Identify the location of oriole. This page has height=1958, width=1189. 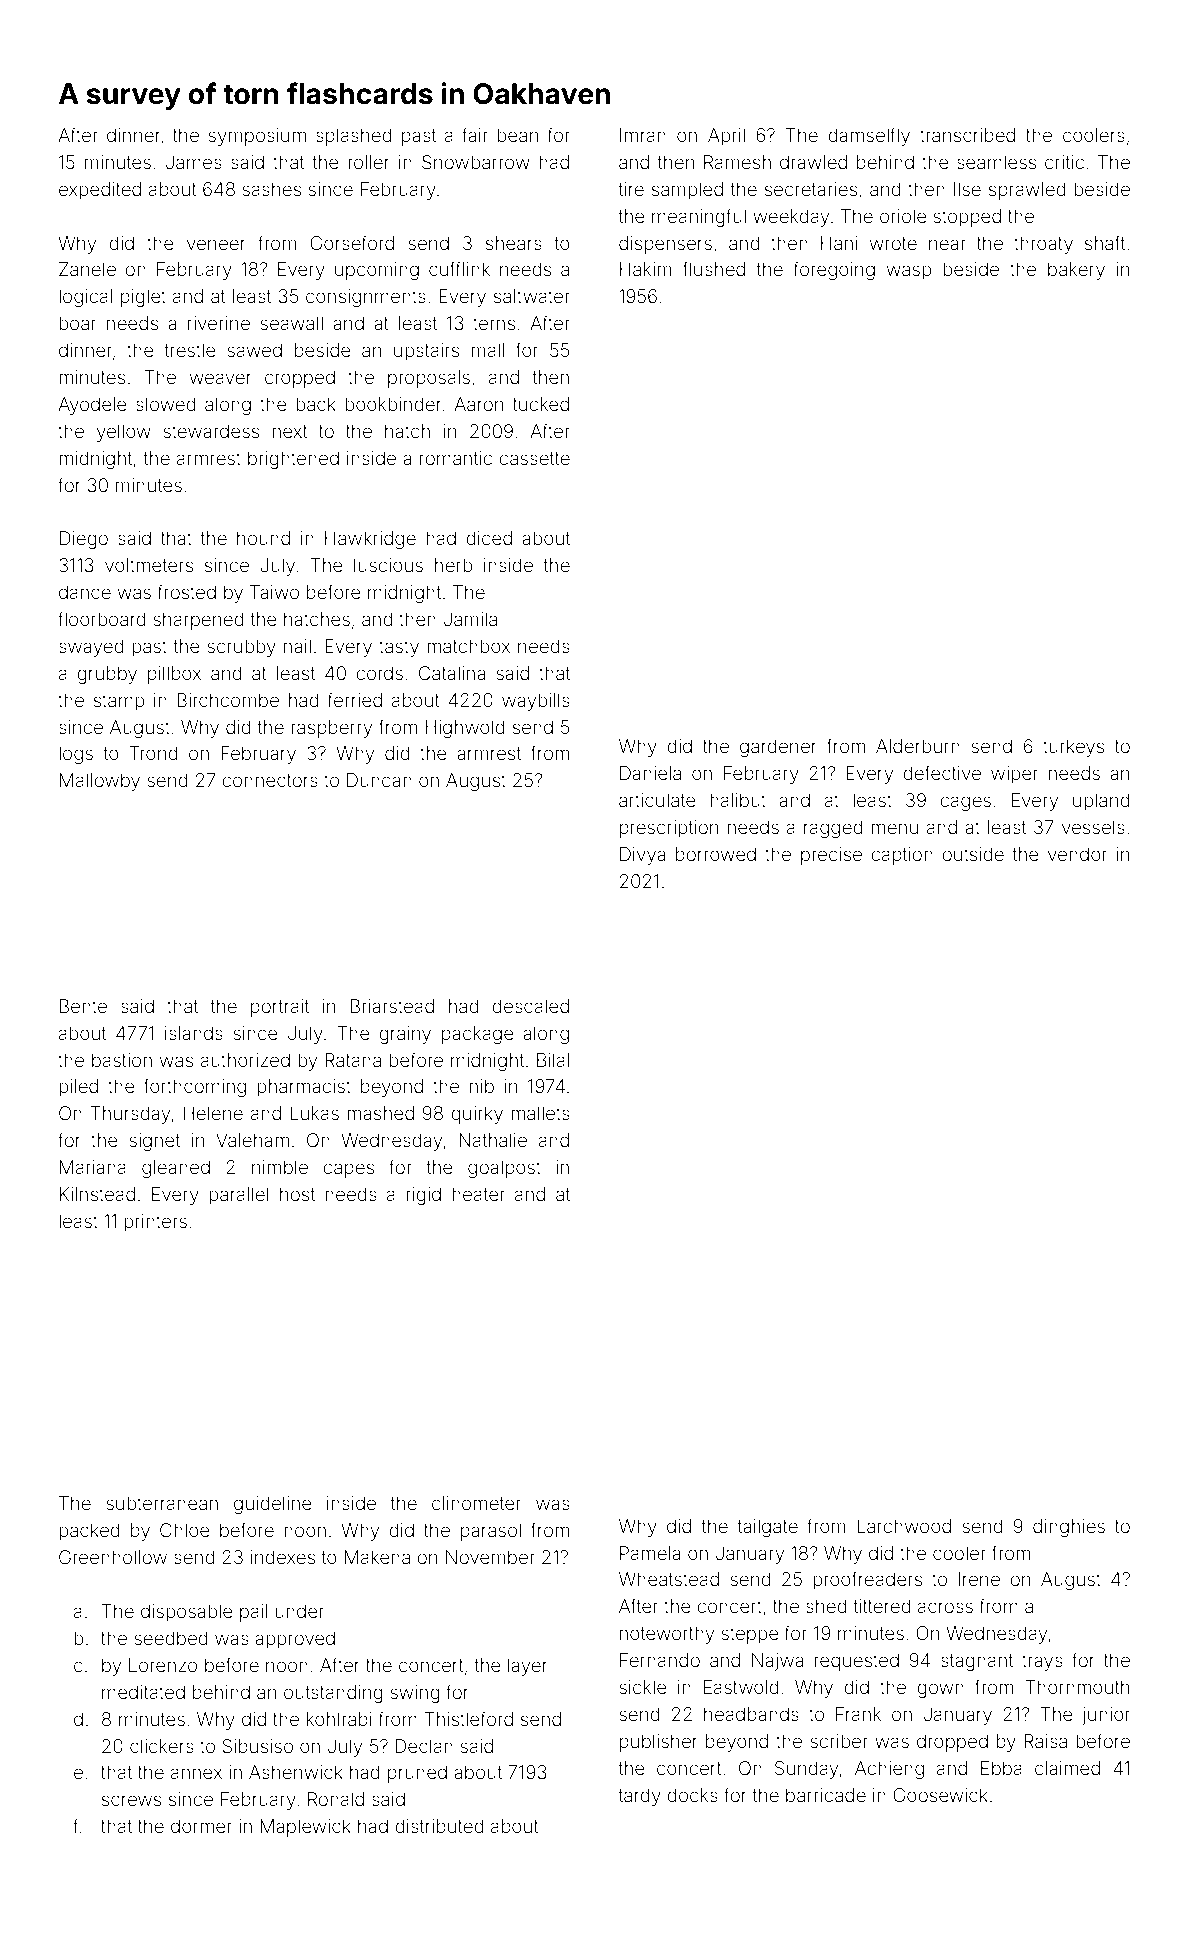
(903, 216).
